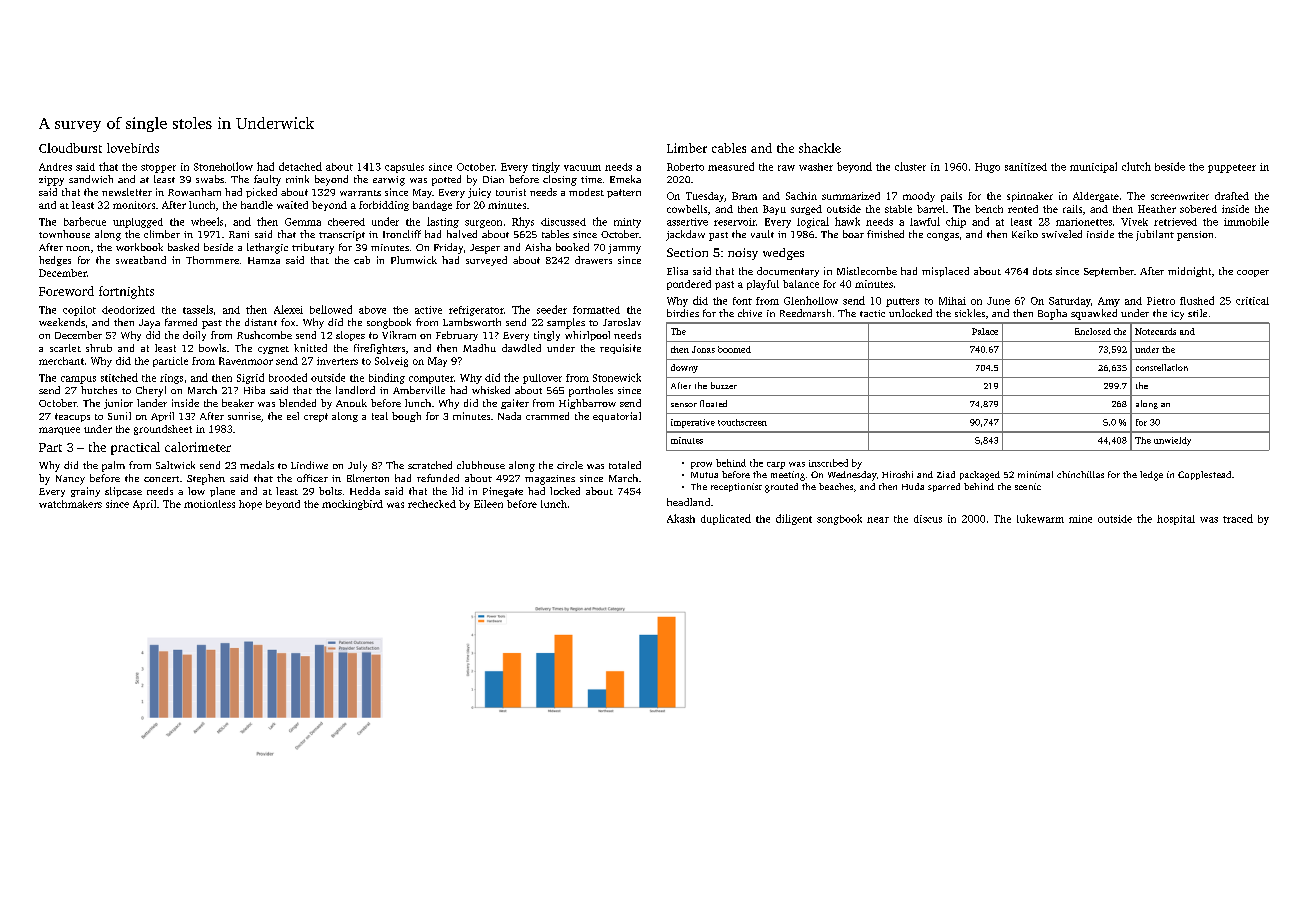 Image resolution: width=1308 pixels, height=924 pixels. Describe the element at coordinates (729, 148) in the page. I see `cables` at that location.
